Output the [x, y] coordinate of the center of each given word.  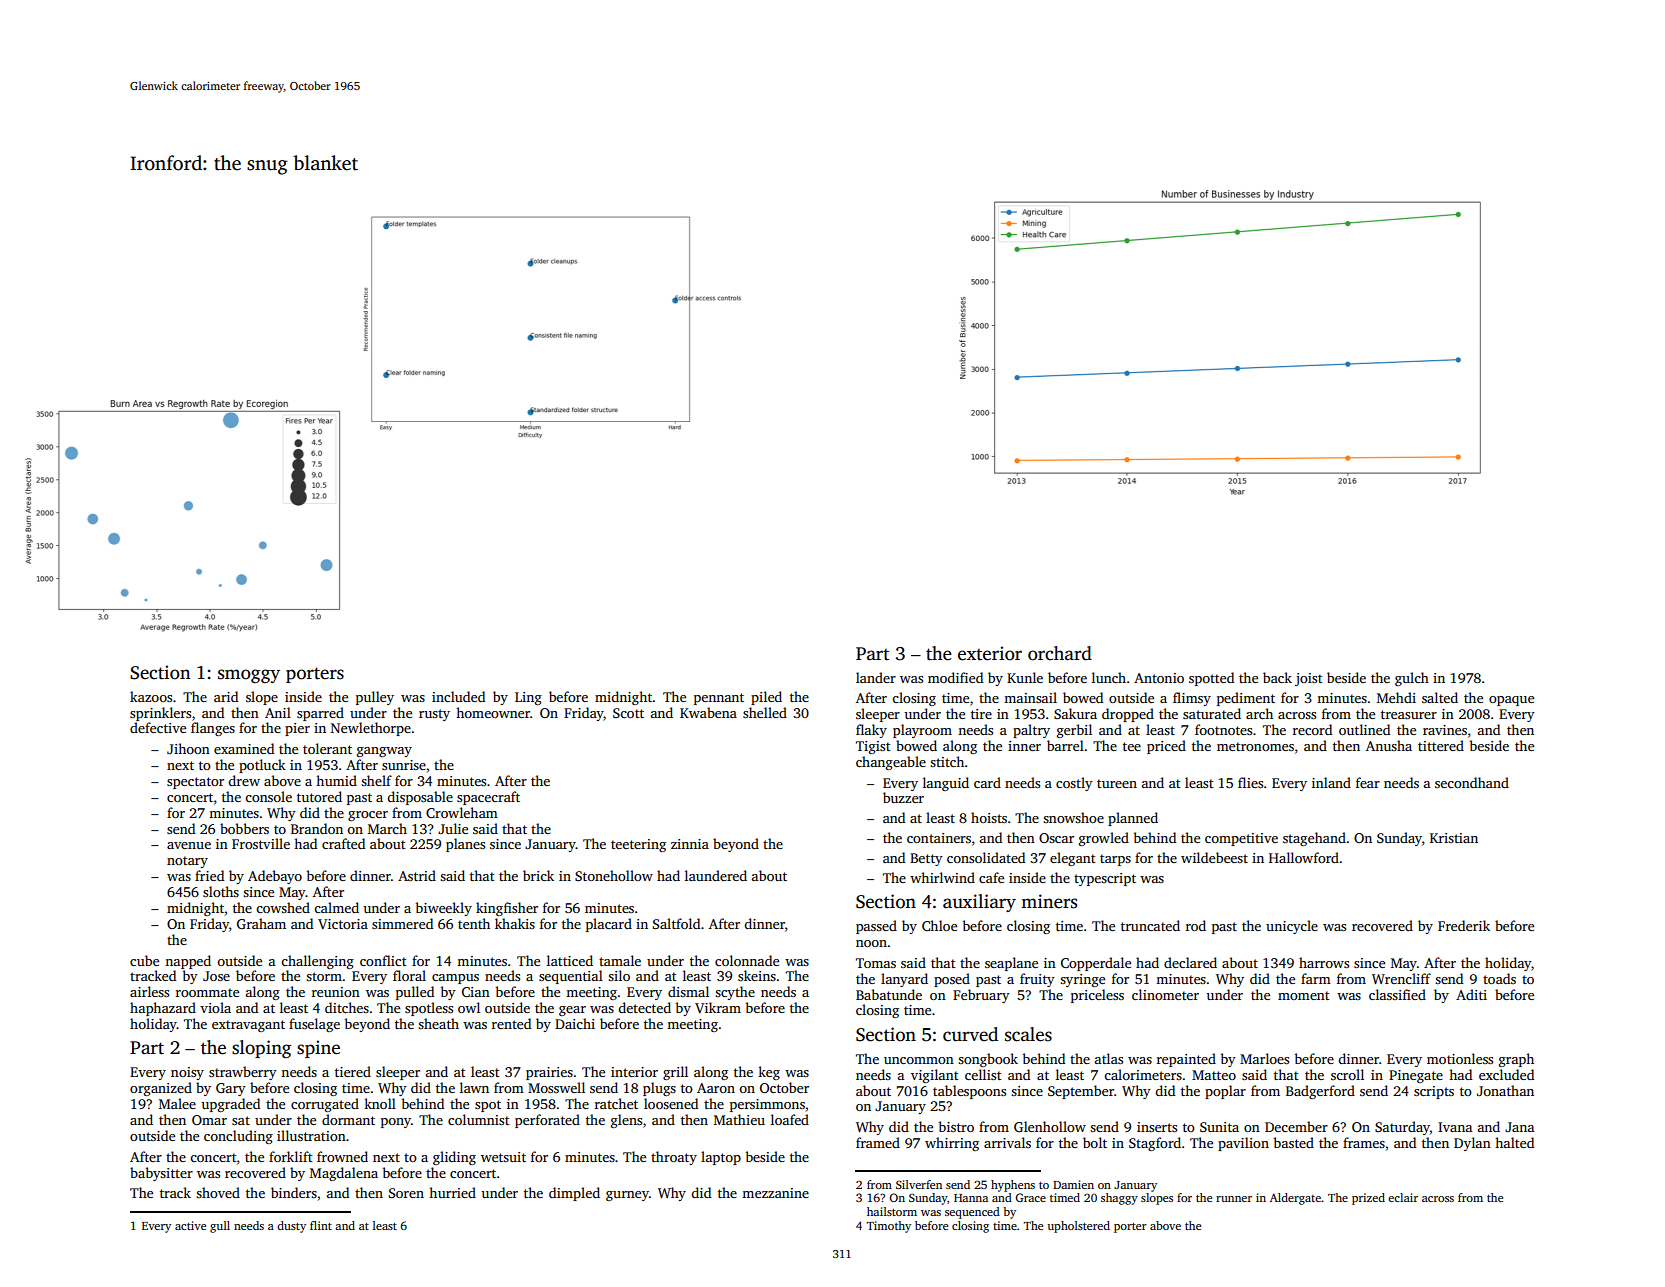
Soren [406, 1193]
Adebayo [275, 877]
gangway [384, 752]
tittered [1441, 745]
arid [226, 696]
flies [1250, 782]
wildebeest [1214, 857]
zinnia [690, 844]
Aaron [716, 1088]
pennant [719, 699]
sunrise [404, 765]
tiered [353, 1071]
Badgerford [1320, 1092]
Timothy [889, 1227]
